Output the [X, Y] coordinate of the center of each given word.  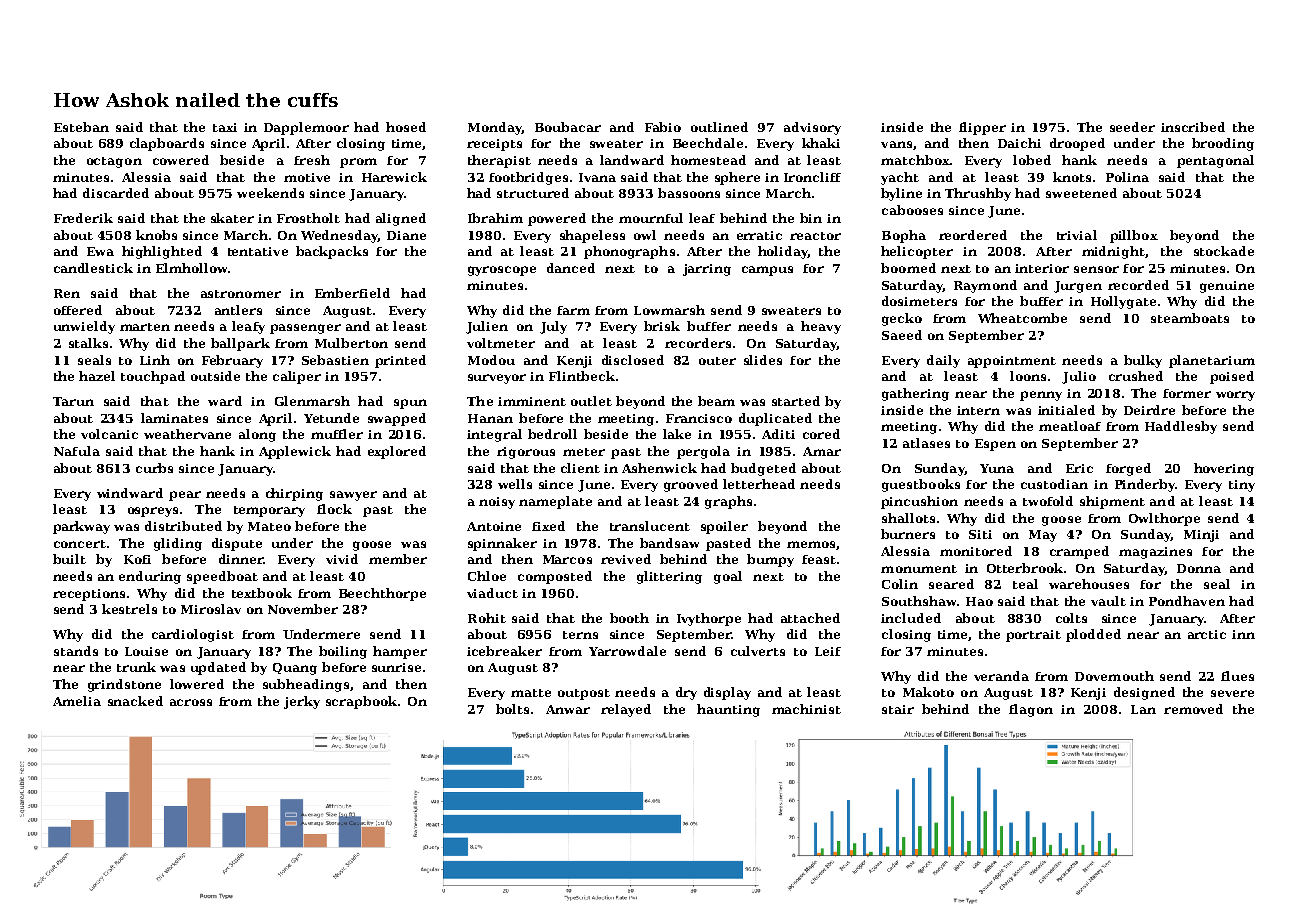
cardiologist [193, 635]
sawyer [353, 496]
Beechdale [708, 143]
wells [515, 484]
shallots [908, 518]
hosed [406, 127]
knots [1072, 177]
